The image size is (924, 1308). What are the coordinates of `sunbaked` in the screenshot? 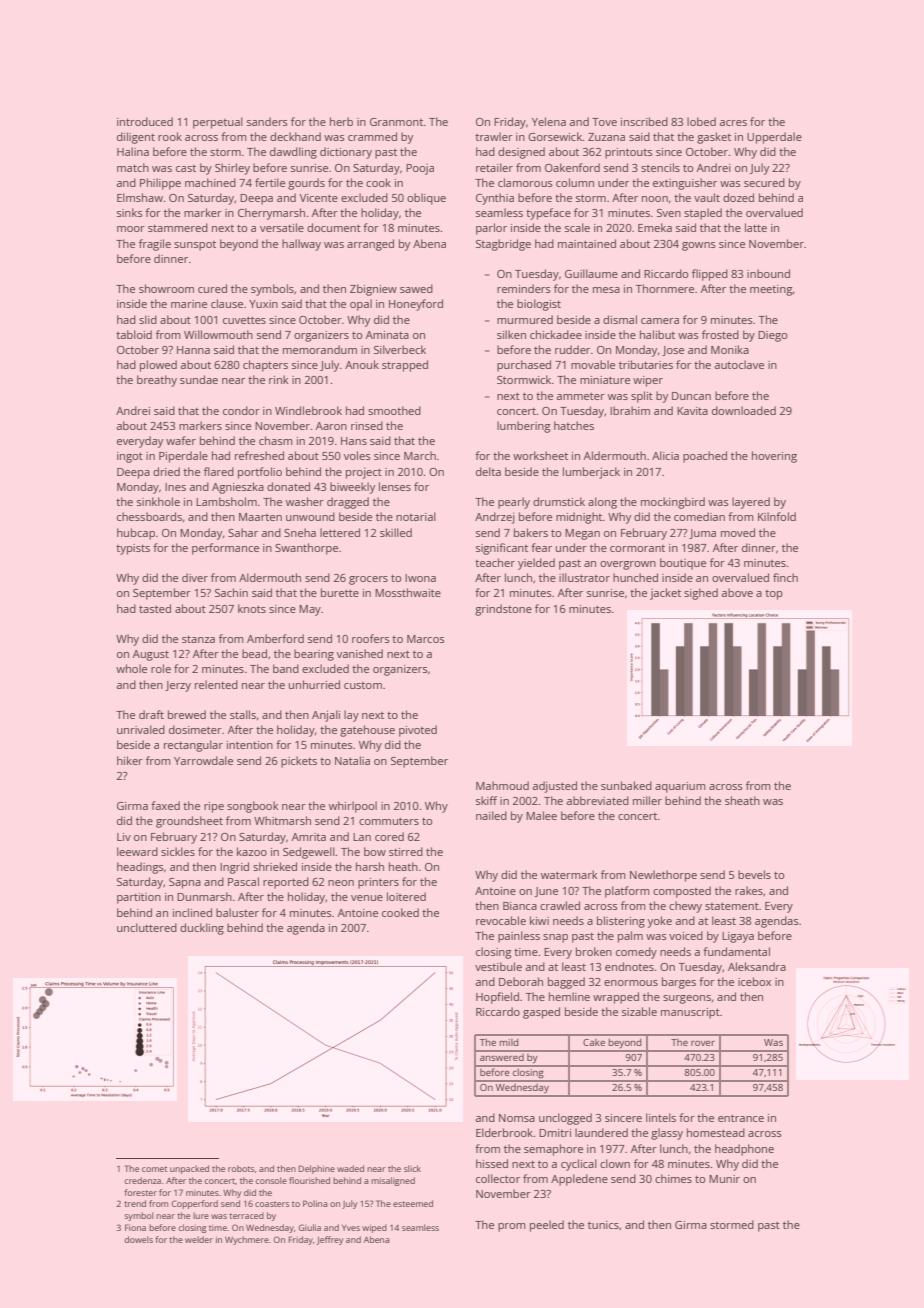 It's located at (626, 785).
